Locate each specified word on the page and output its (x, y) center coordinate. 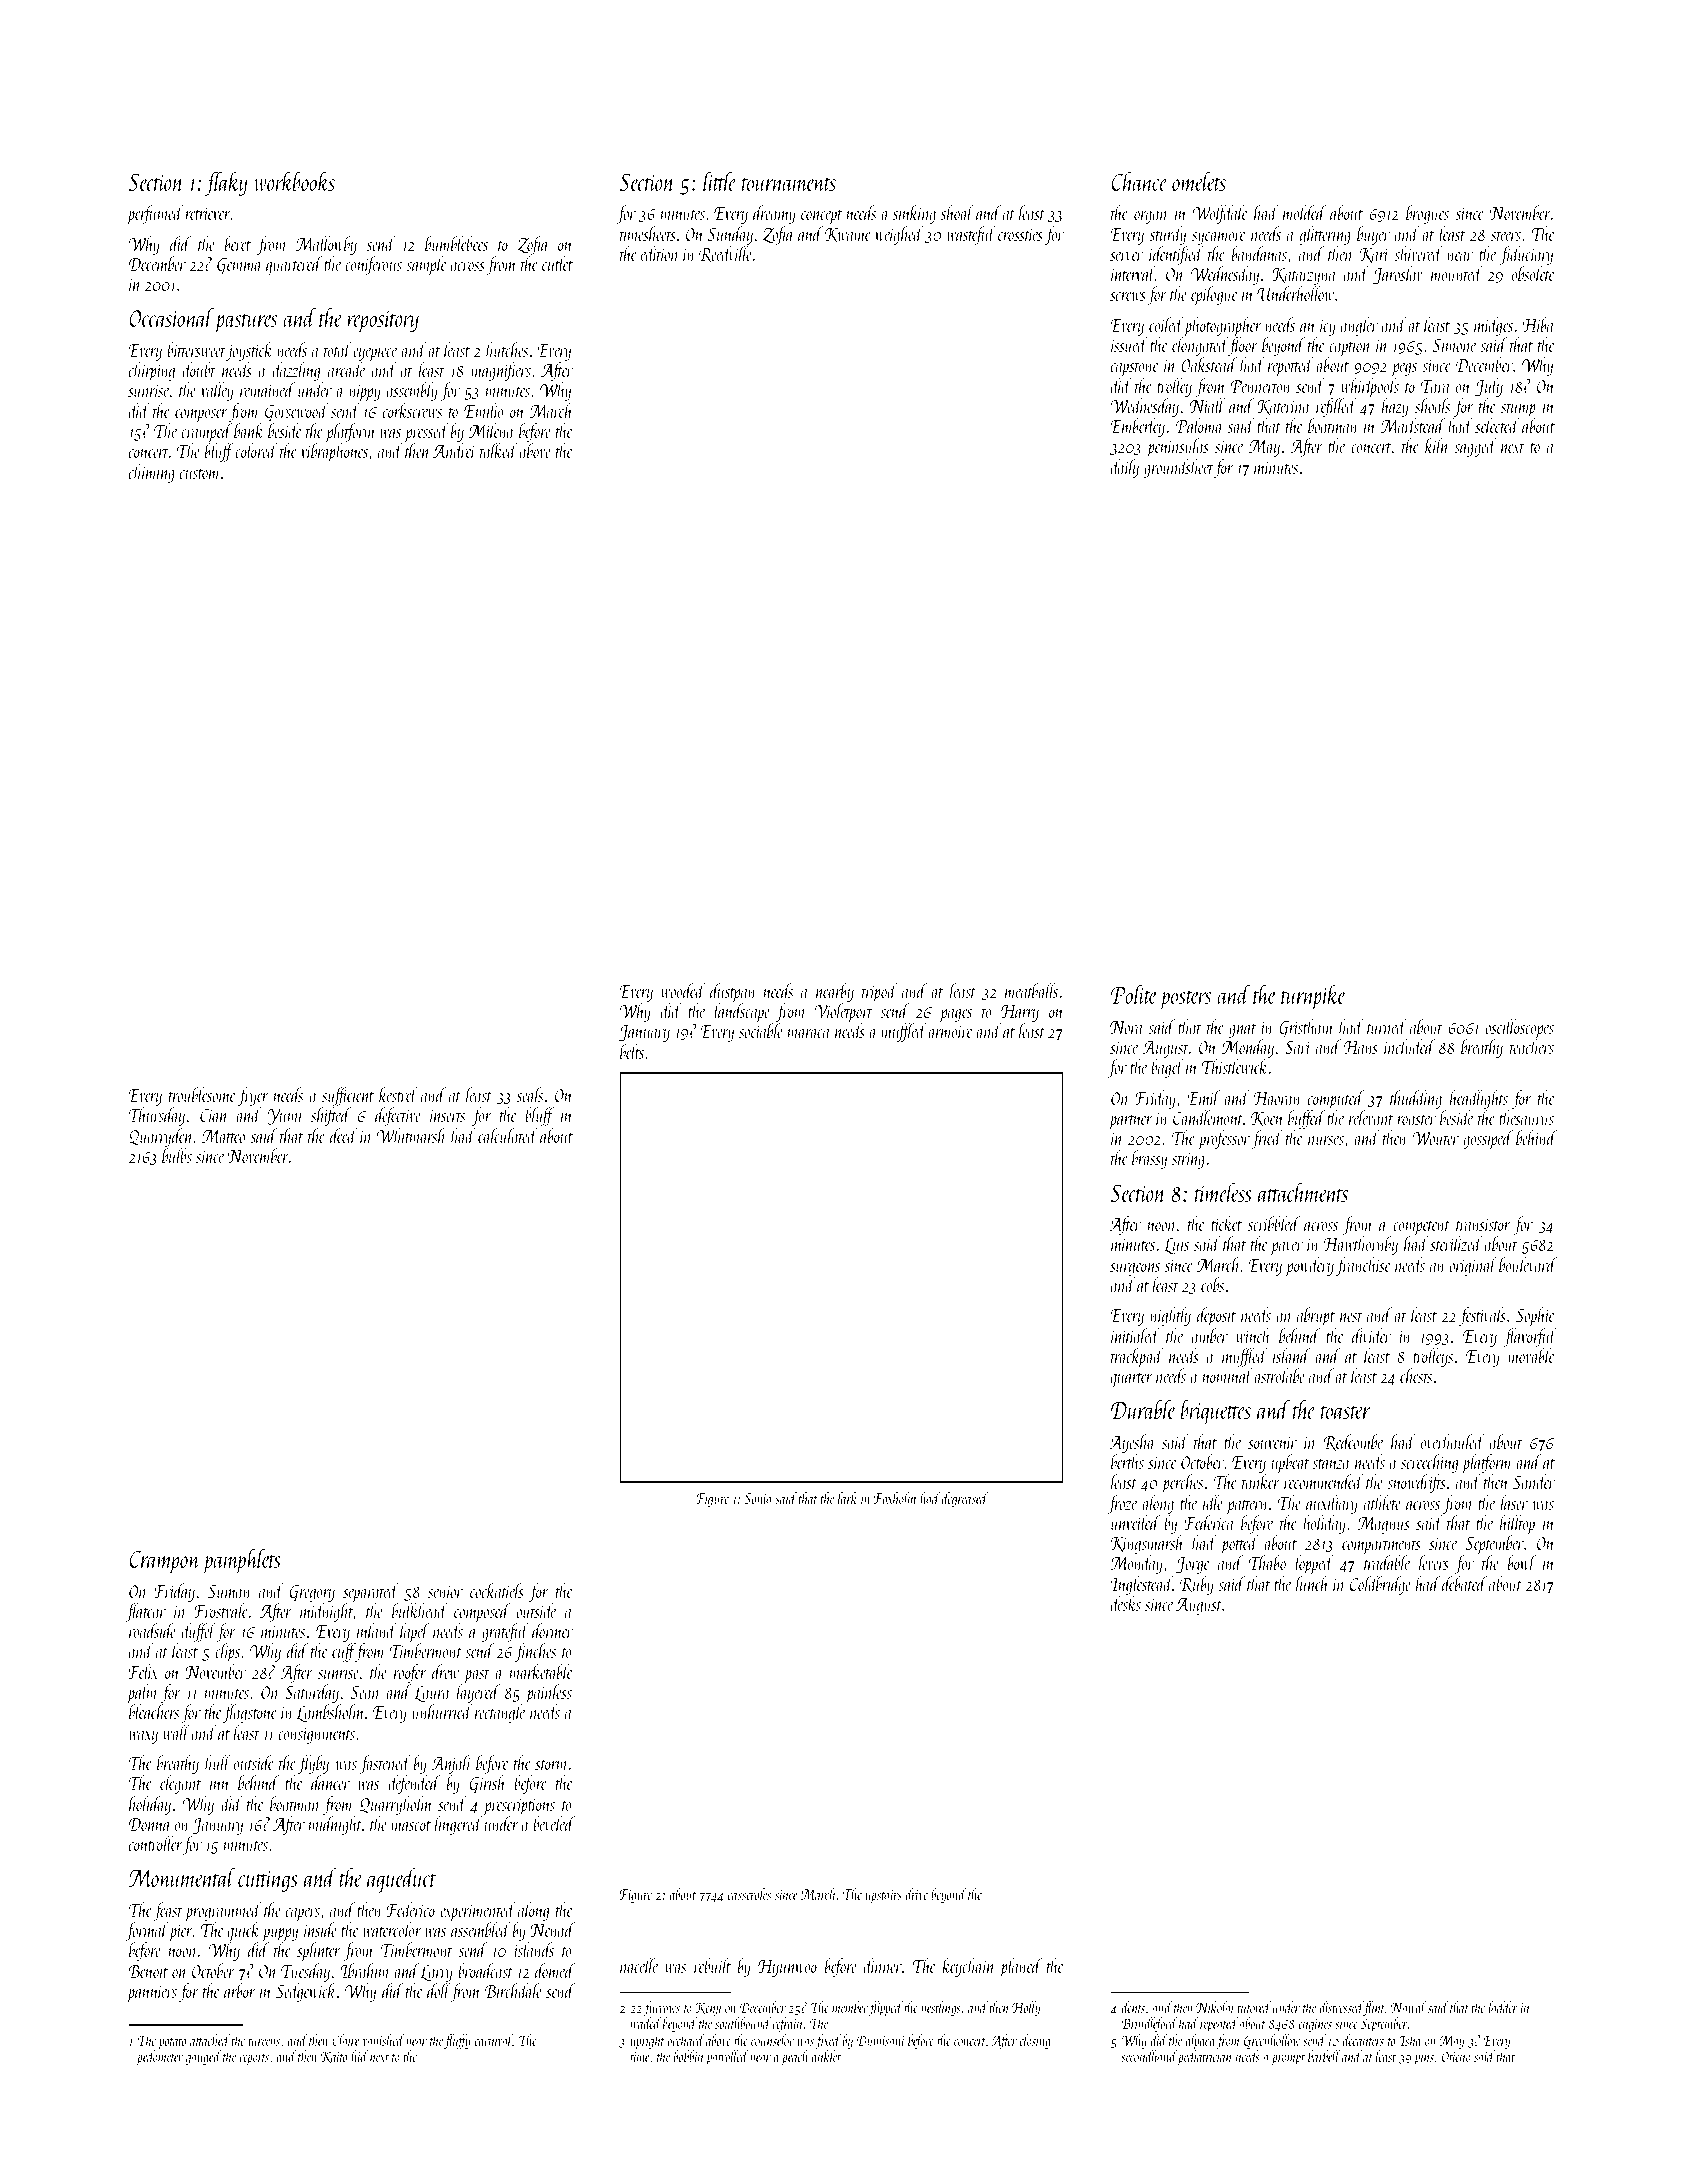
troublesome (202, 1094)
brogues (1427, 214)
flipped (885, 2008)
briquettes (1216, 1412)
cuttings (268, 1881)
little (720, 181)
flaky (226, 183)
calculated (508, 1135)
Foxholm (895, 1498)
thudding (1416, 1099)
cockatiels (497, 1590)
